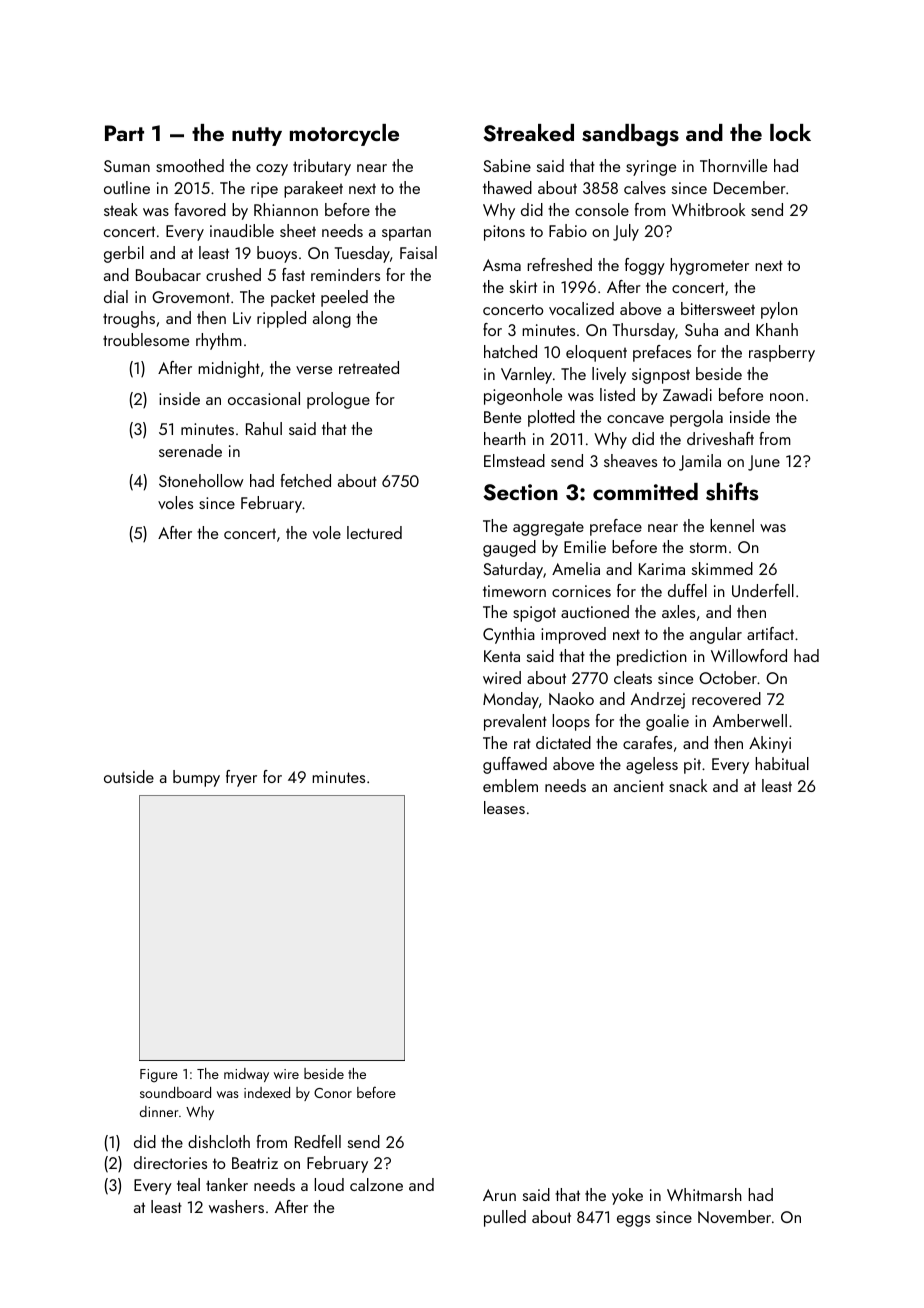 This screenshot has height=1308, width=924. What do you see at coordinates (661, 376) in the screenshot?
I see `signpost` at bounding box center [661, 376].
